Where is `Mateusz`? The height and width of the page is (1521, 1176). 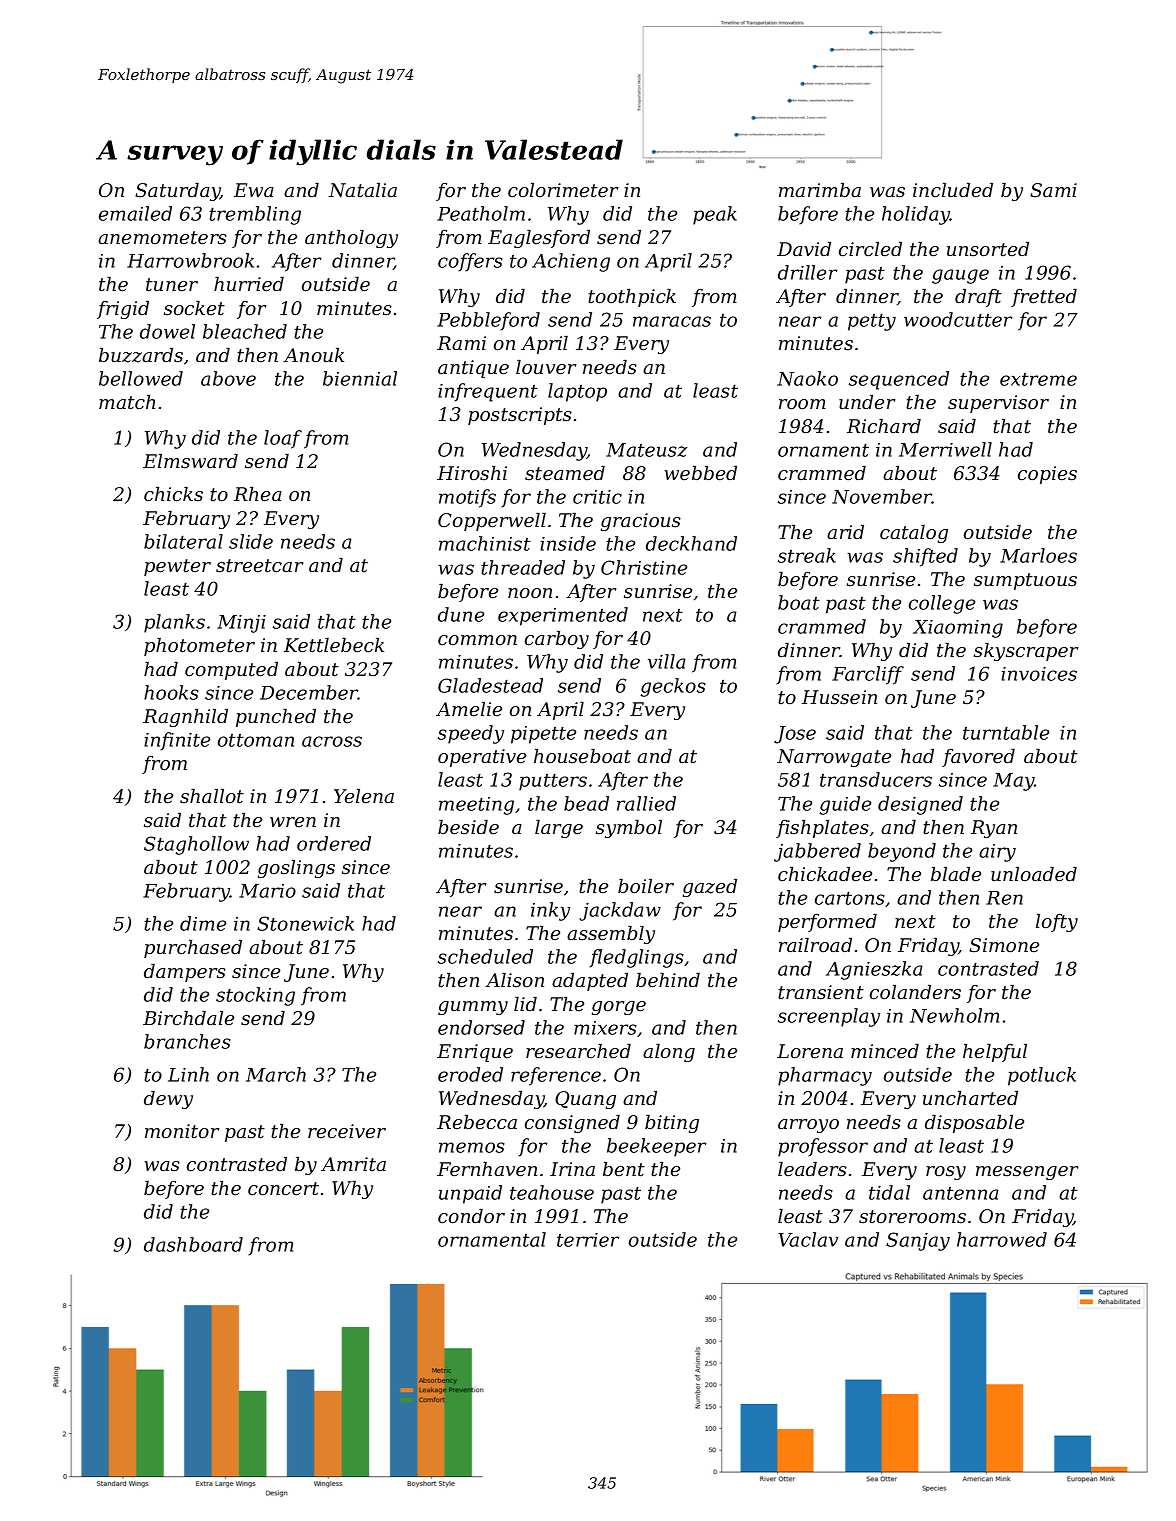 Mateusz is located at coordinates (647, 450).
